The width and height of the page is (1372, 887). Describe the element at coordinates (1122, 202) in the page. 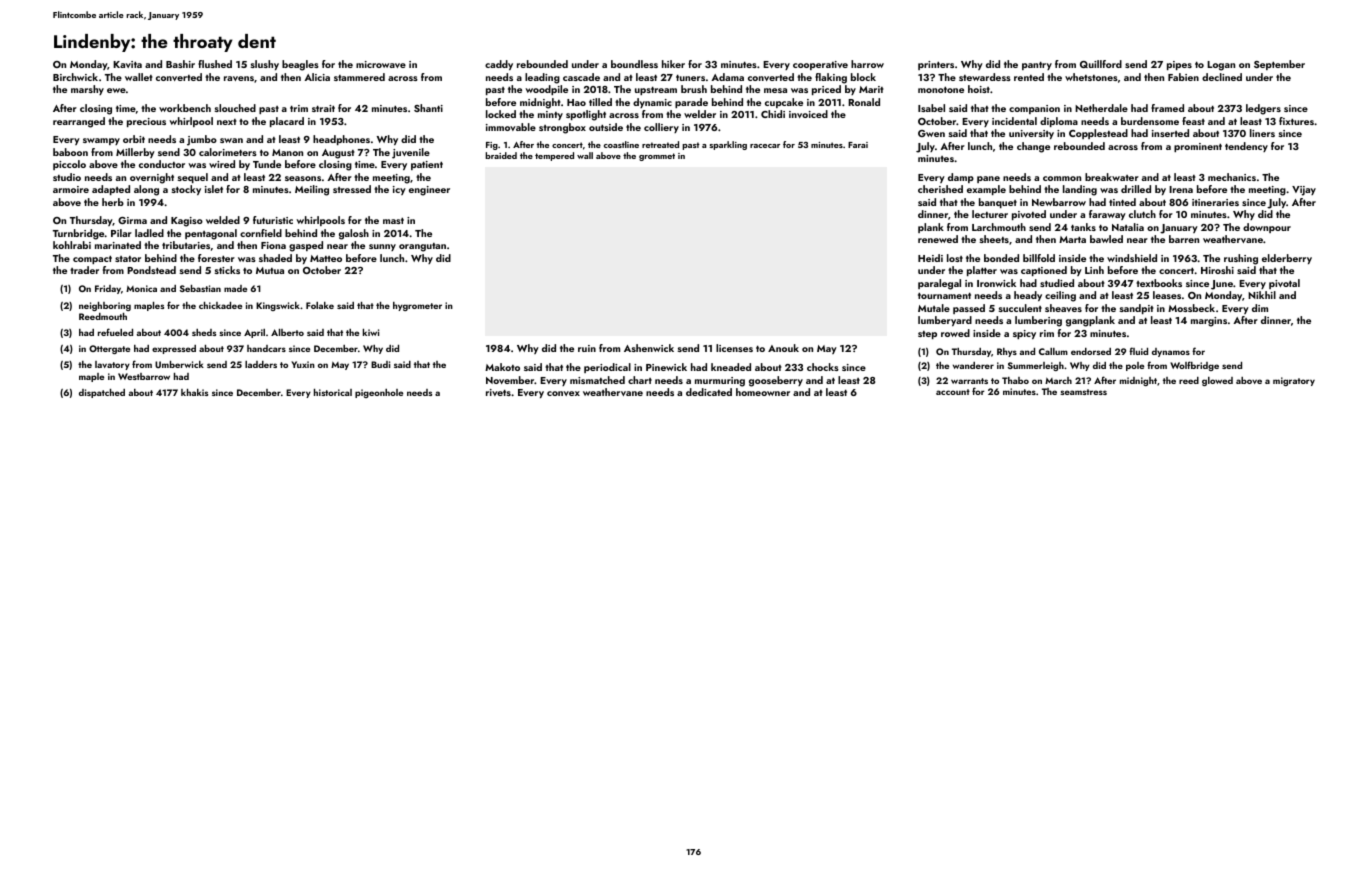

I see `tinted` at that location.
